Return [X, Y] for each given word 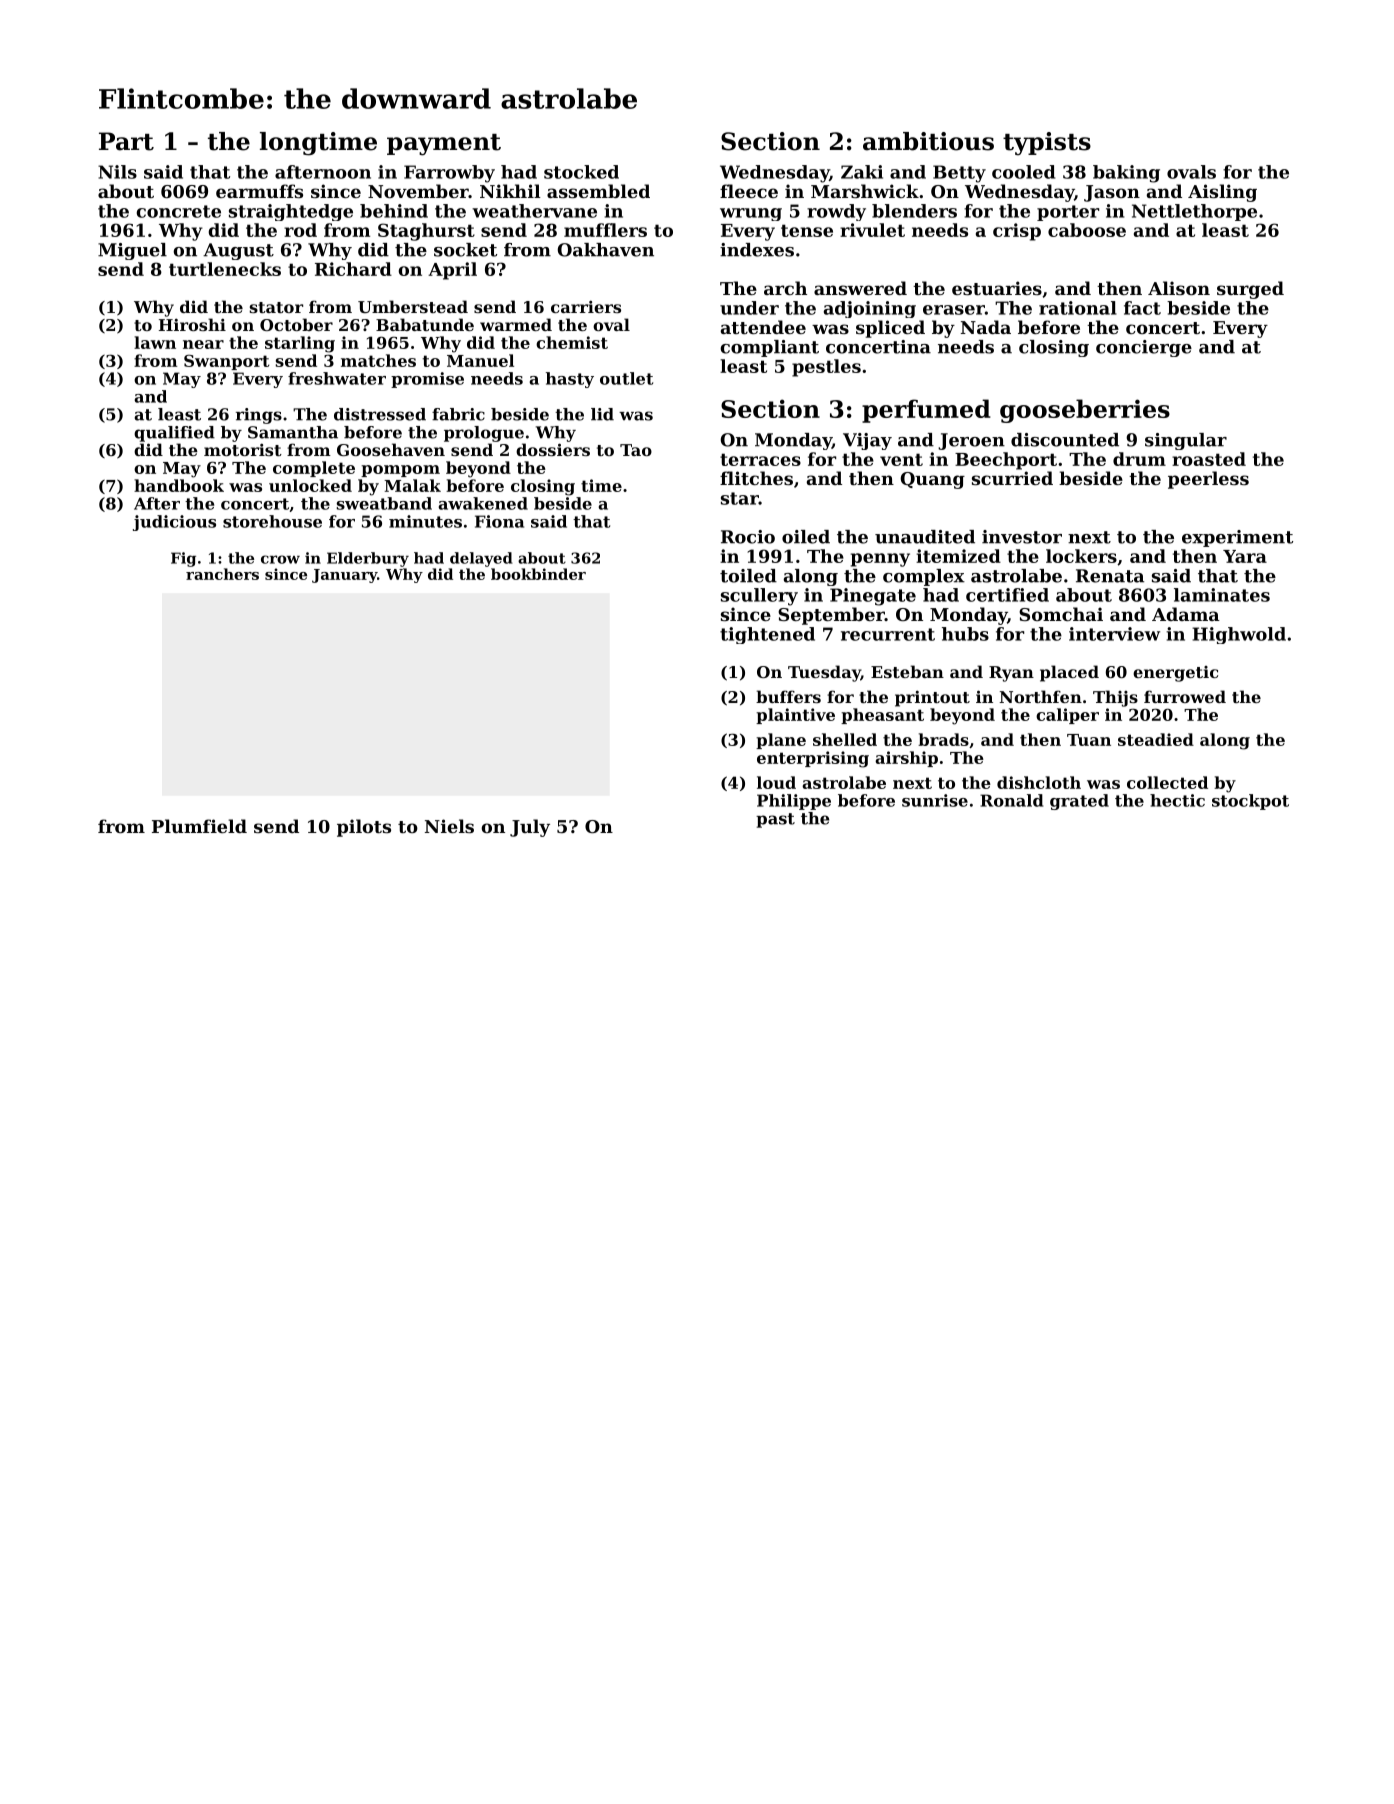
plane [781, 741]
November [418, 191]
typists [1047, 144]
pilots [364, 828]
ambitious [928, 141]
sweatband [384, 503]
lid [602, 414]
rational [1078, 308]
